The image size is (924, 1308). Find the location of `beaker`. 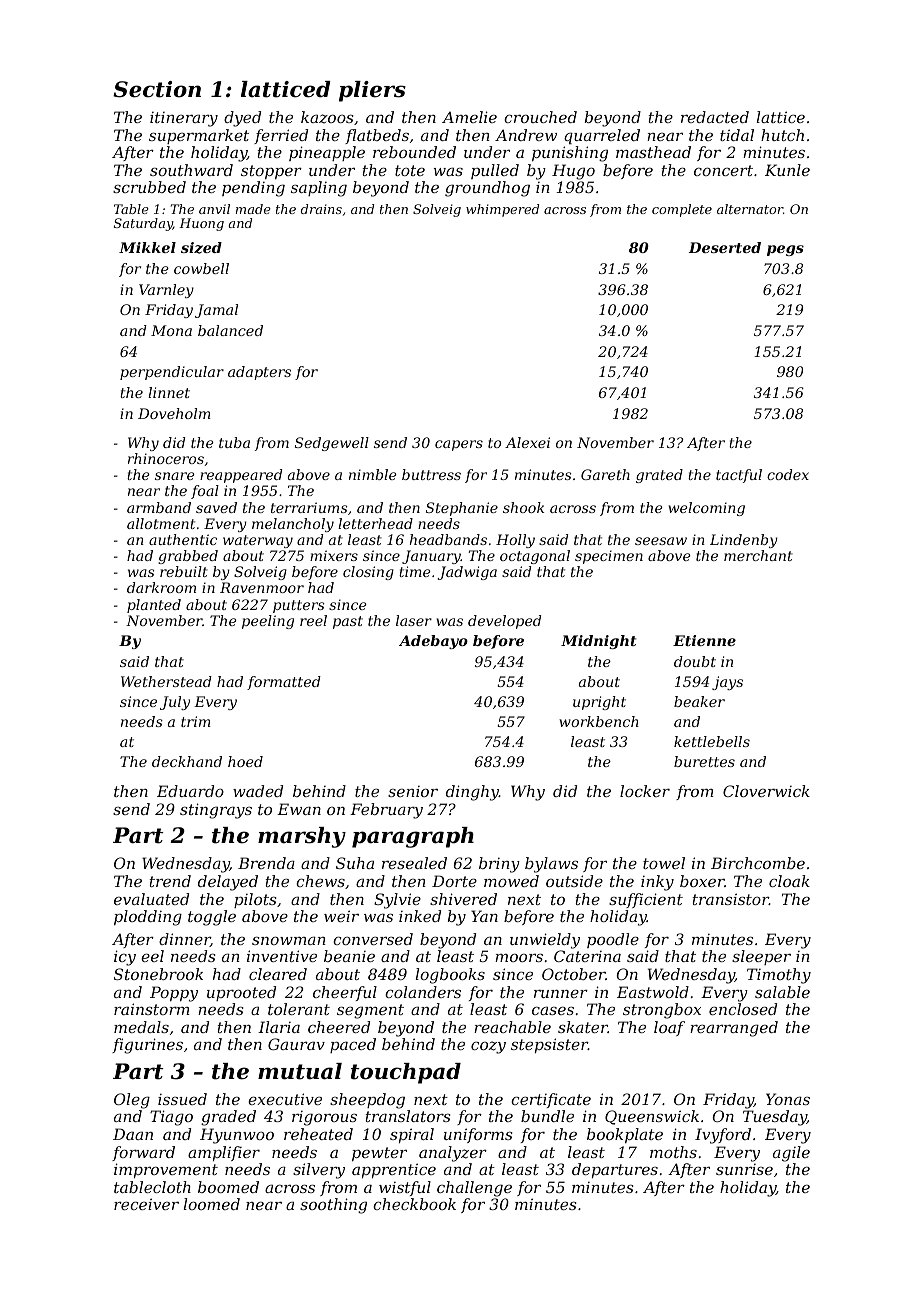

beaker is located at coordinates (699, 701).
